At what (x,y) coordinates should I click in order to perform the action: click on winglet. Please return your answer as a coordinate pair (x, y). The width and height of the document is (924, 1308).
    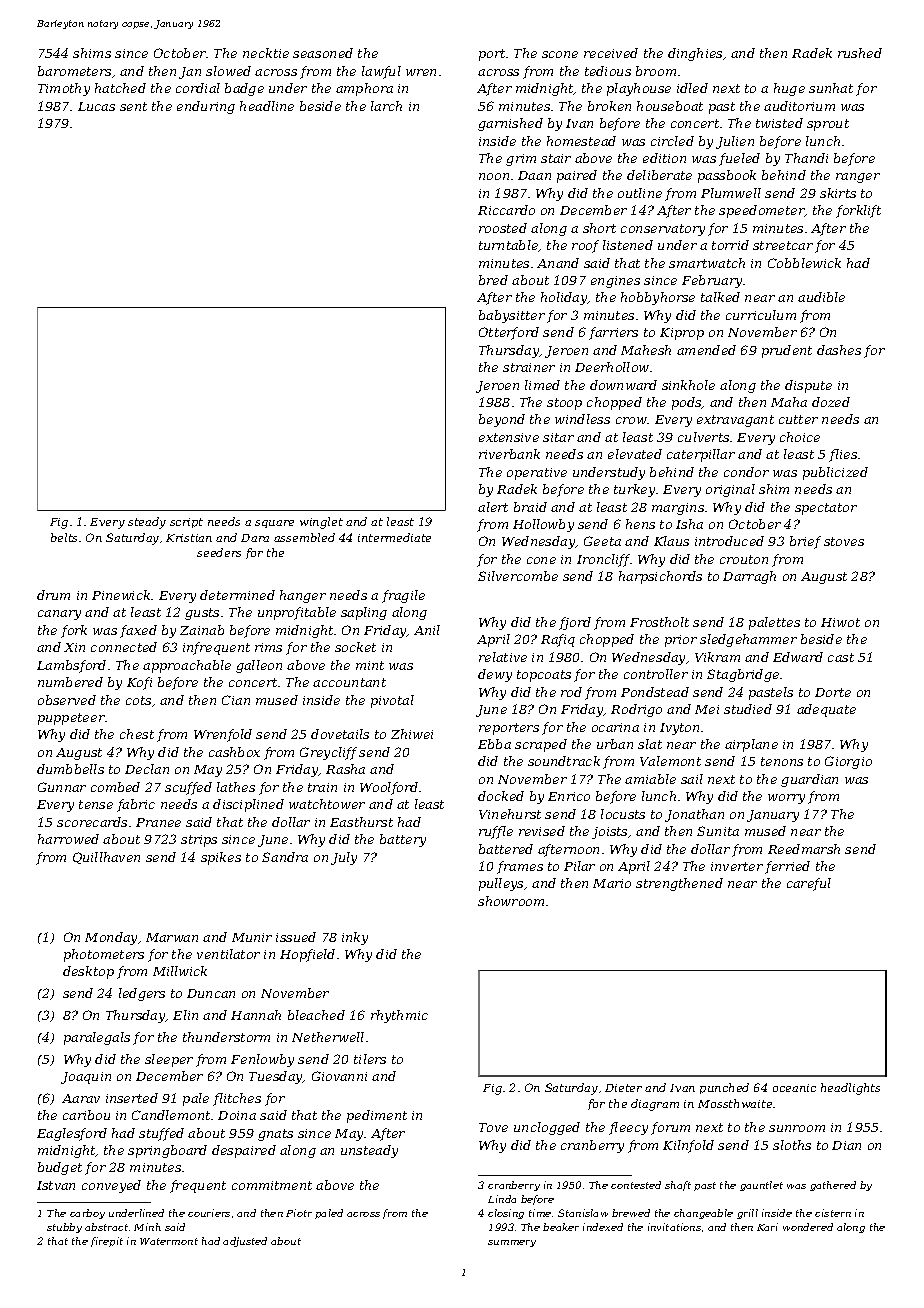
    Looking at the image, I should click on (321, 523).
